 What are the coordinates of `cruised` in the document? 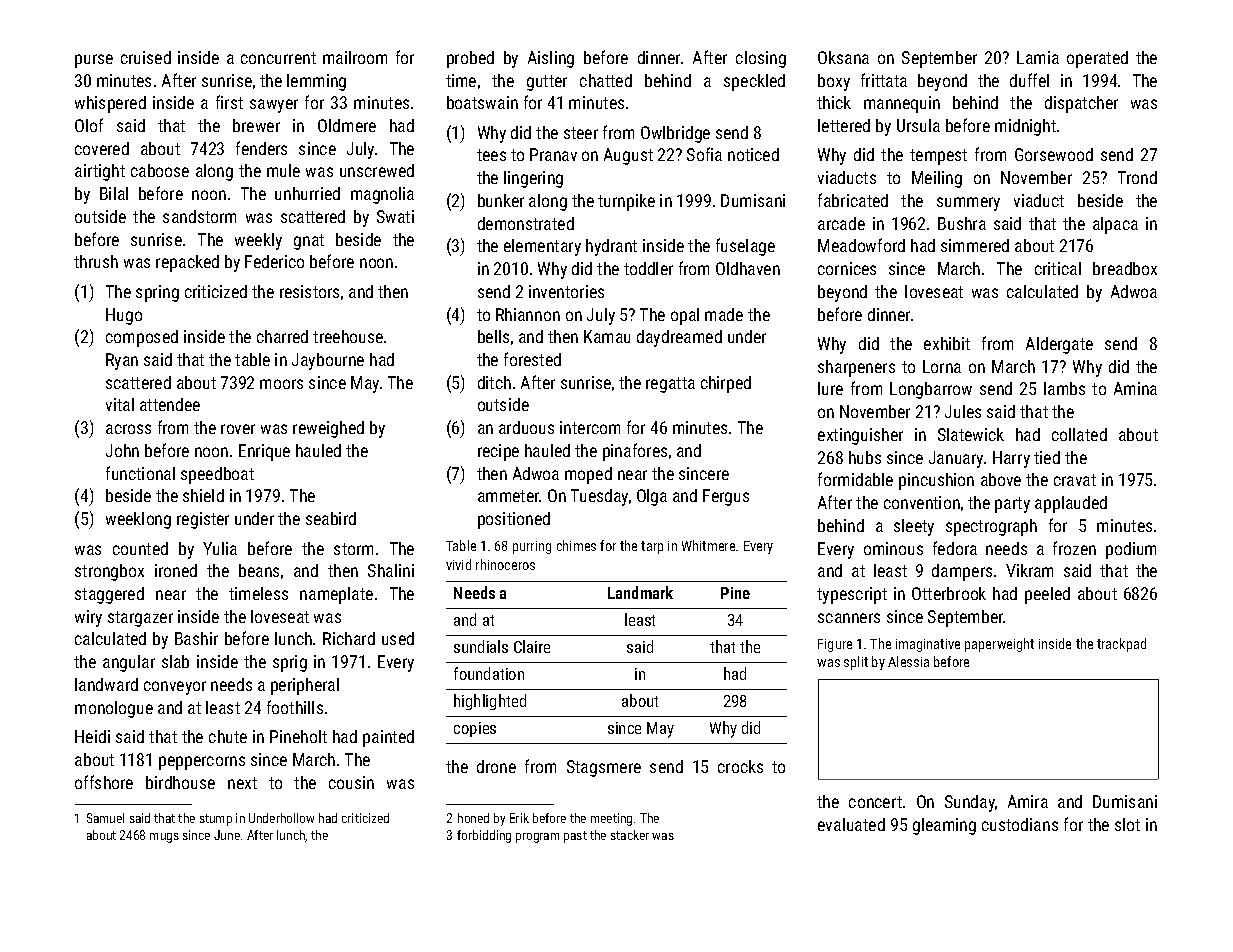 It's located at (146, 57).
